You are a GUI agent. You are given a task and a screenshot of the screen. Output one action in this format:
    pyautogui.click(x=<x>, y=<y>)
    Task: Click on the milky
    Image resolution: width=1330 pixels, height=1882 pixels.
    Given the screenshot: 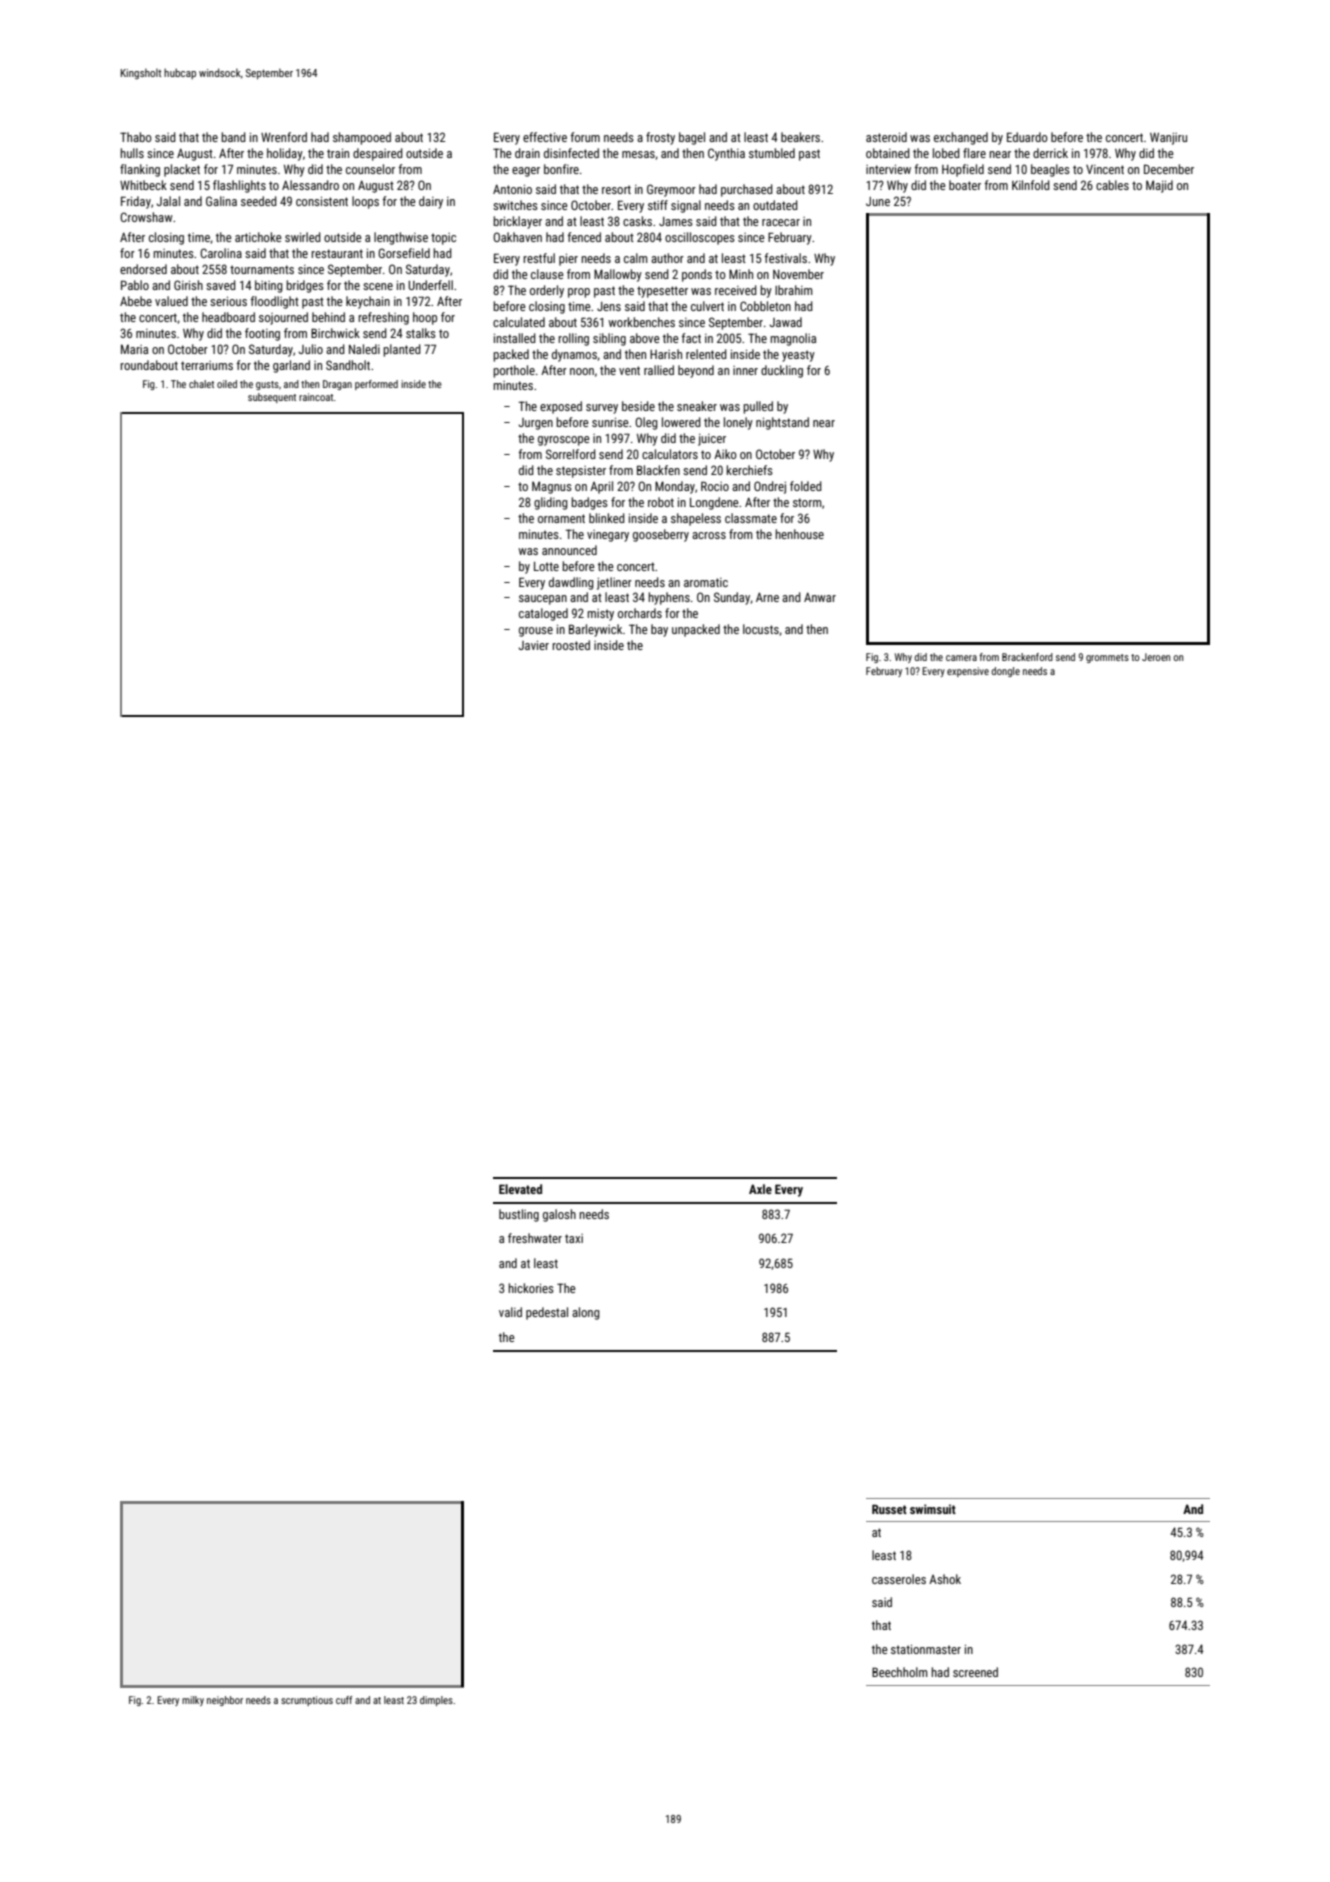 What is the action you would take?
    pyautogui.click(x=193, y=1701)
